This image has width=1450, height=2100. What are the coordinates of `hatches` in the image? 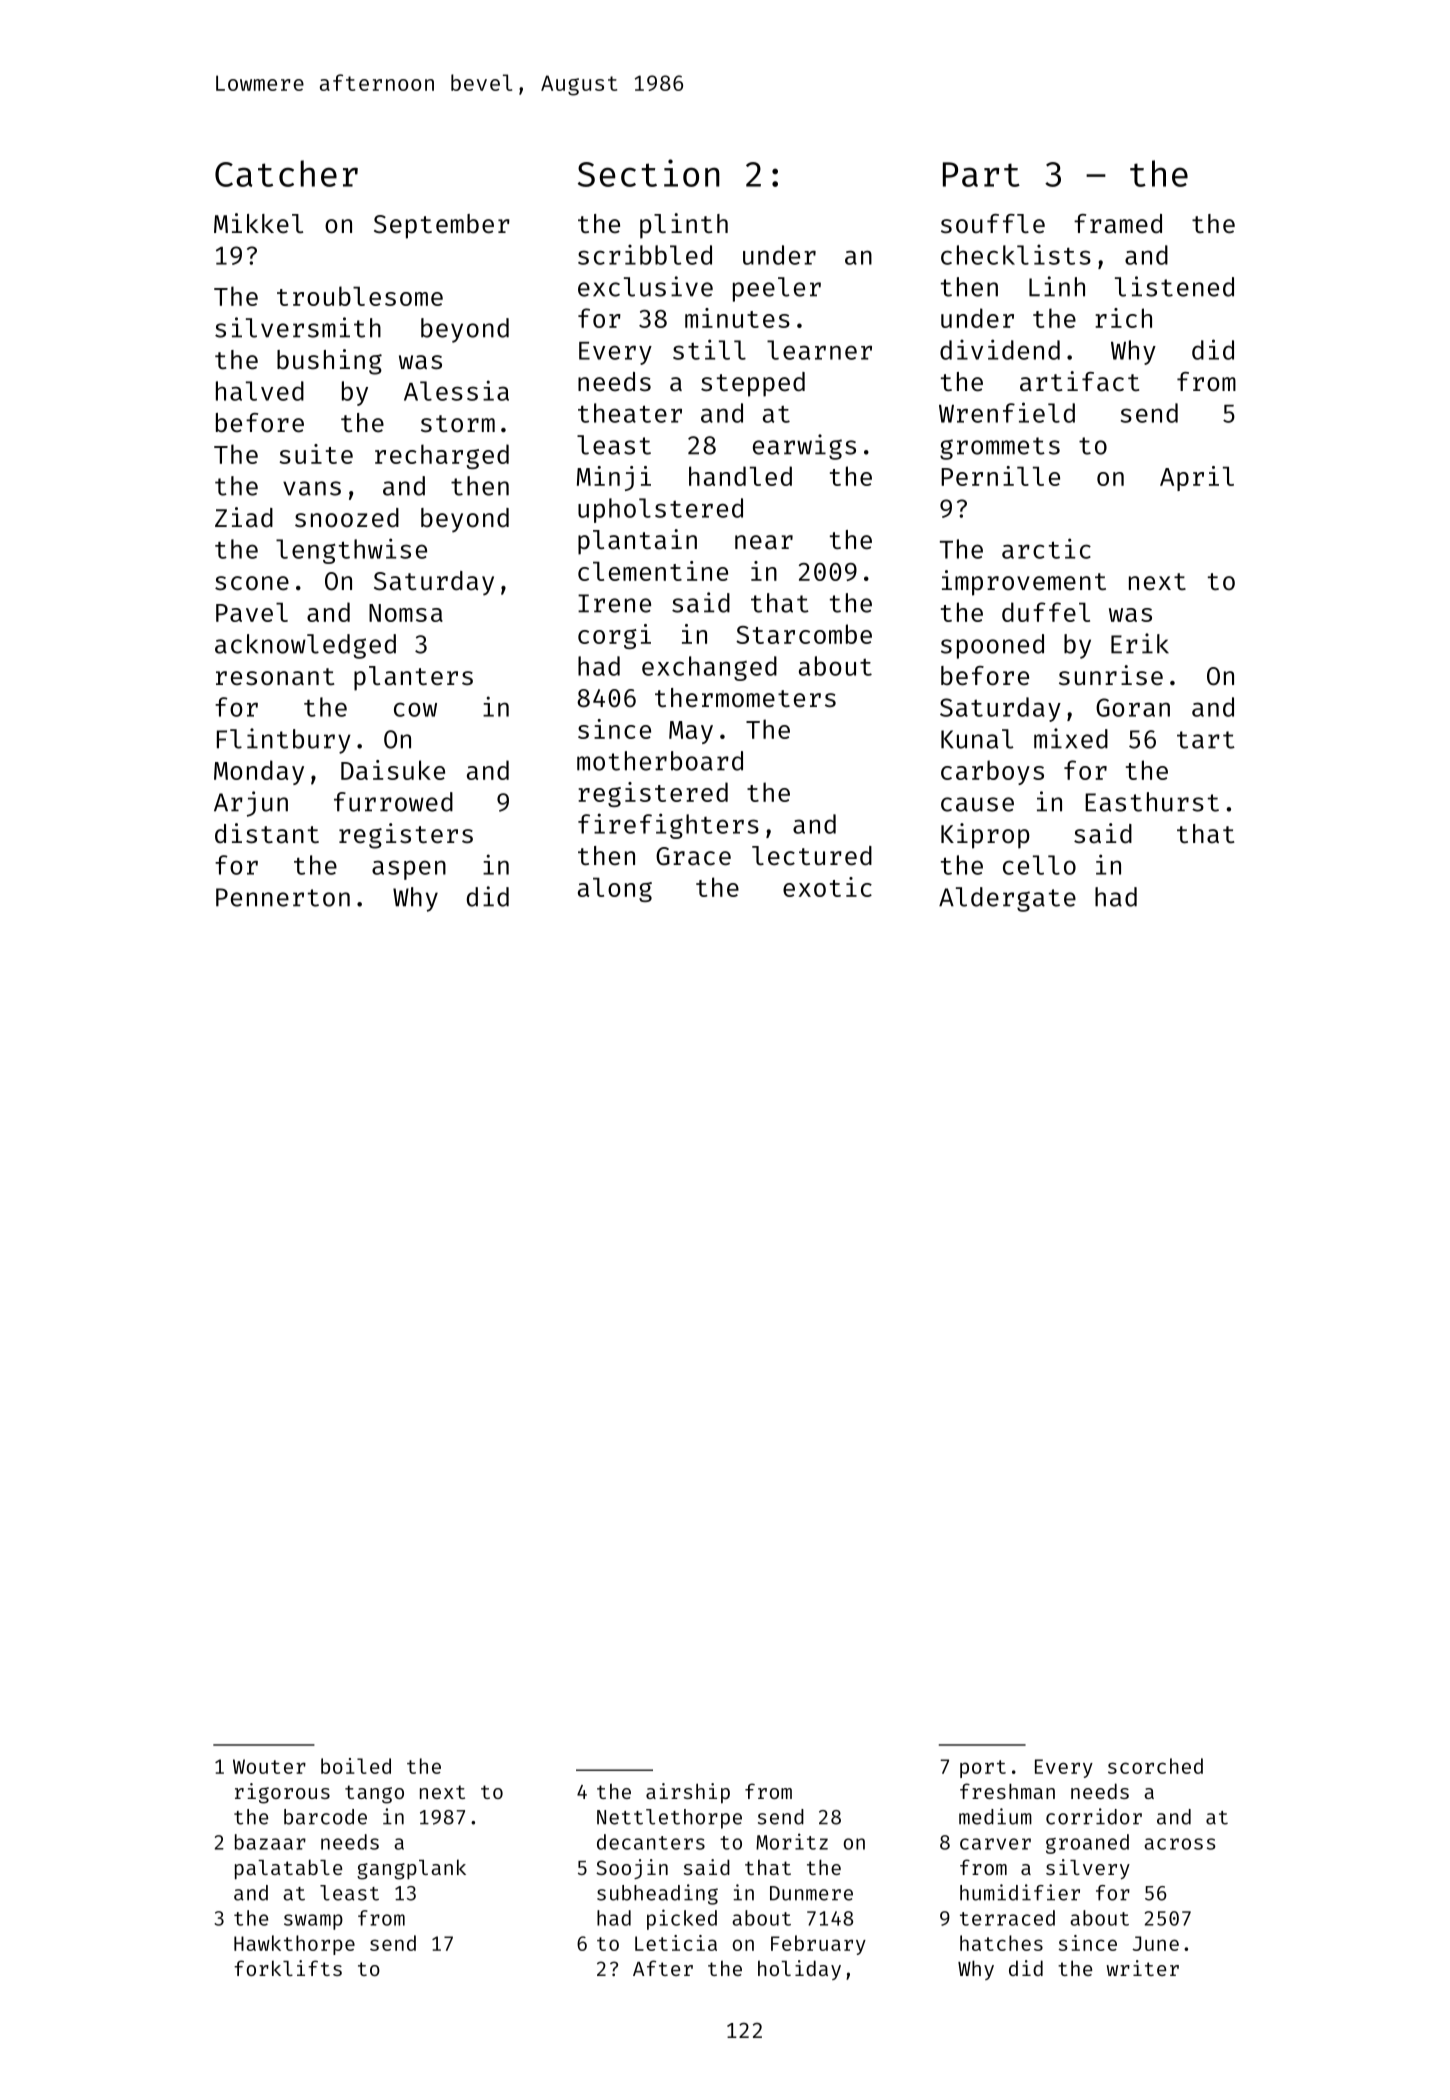 It's located at (1001, 1943).
